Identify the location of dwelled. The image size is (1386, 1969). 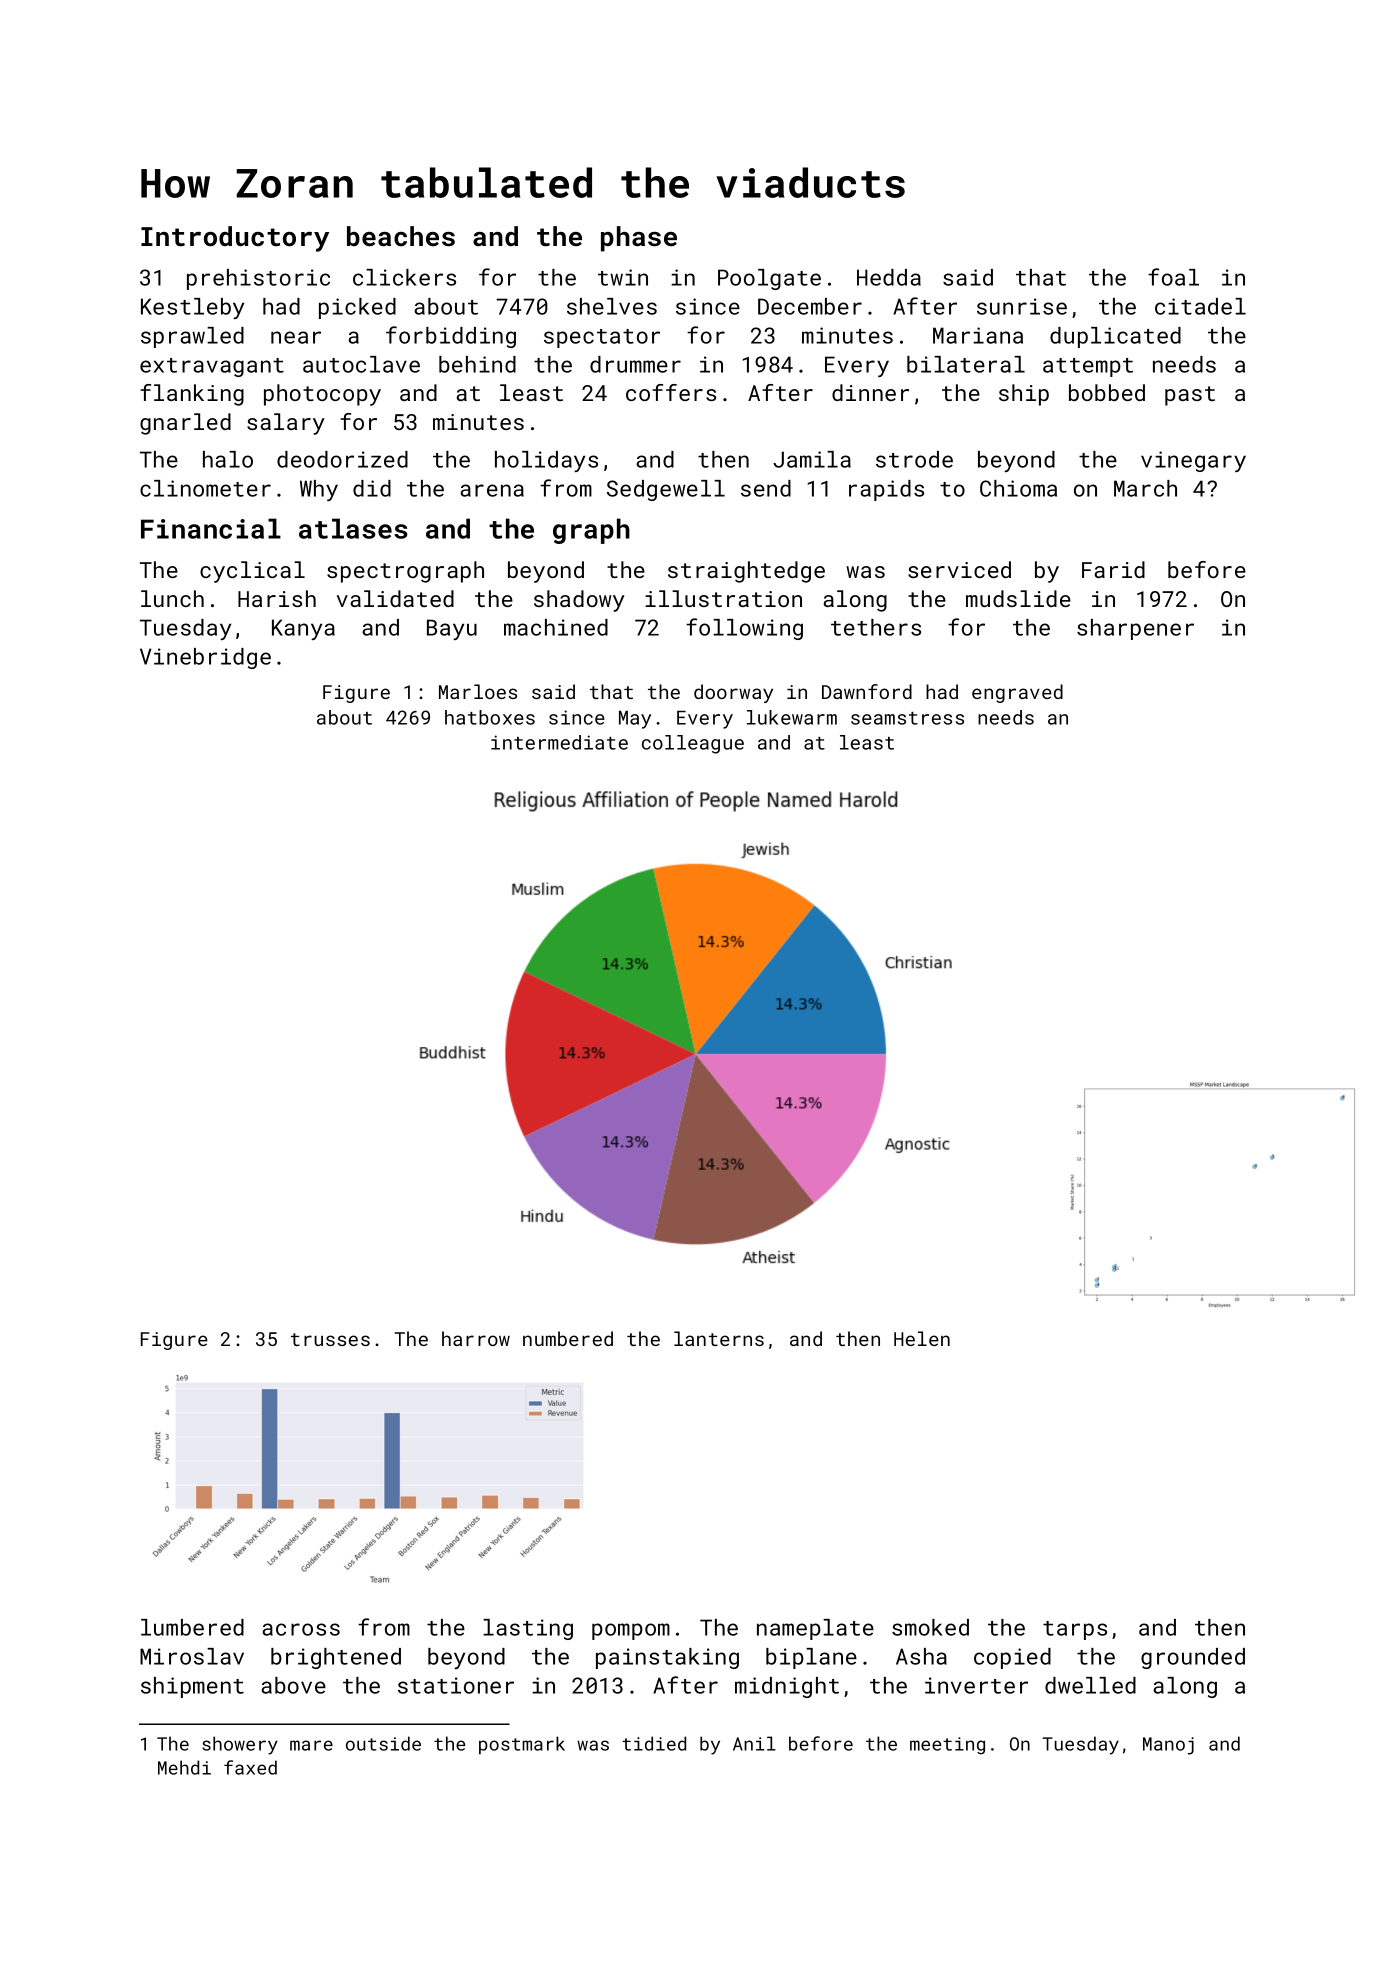
(1090, 1685).
